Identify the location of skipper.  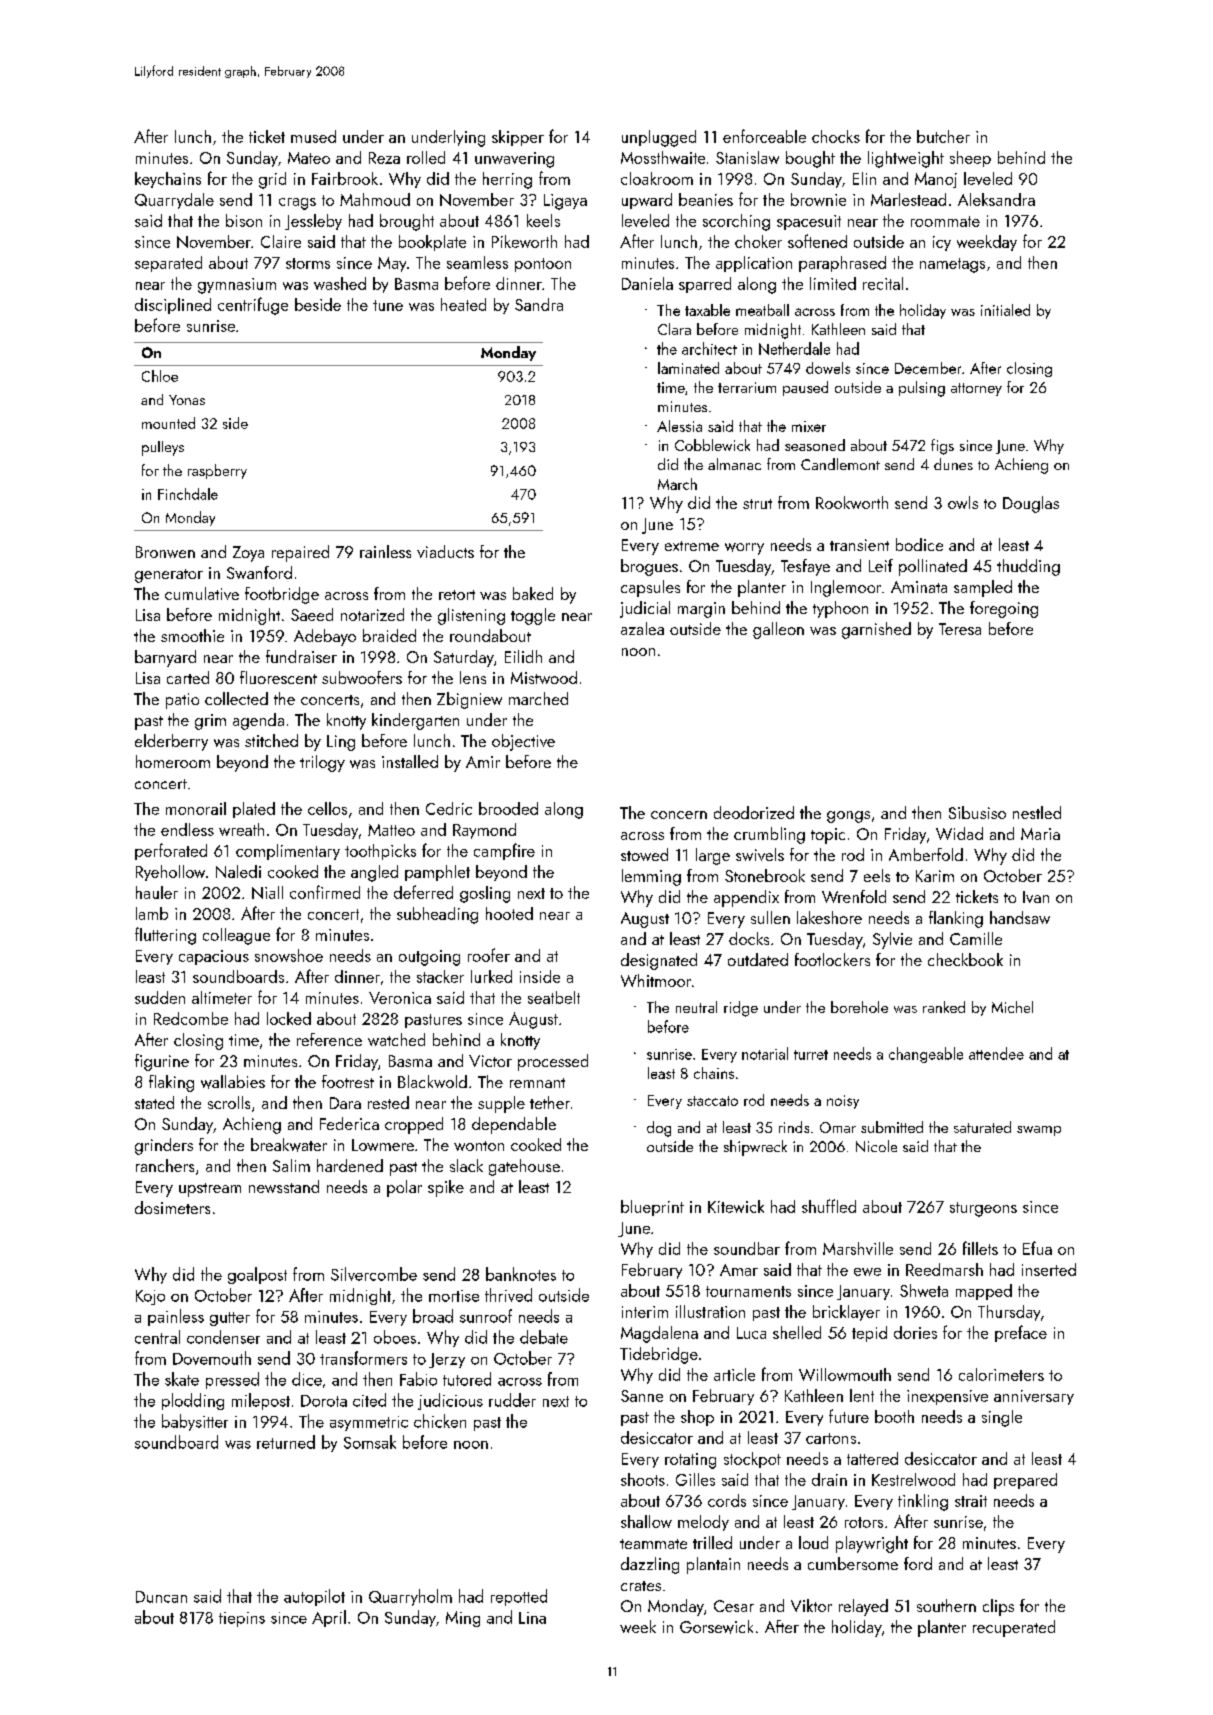
(518, 138).
